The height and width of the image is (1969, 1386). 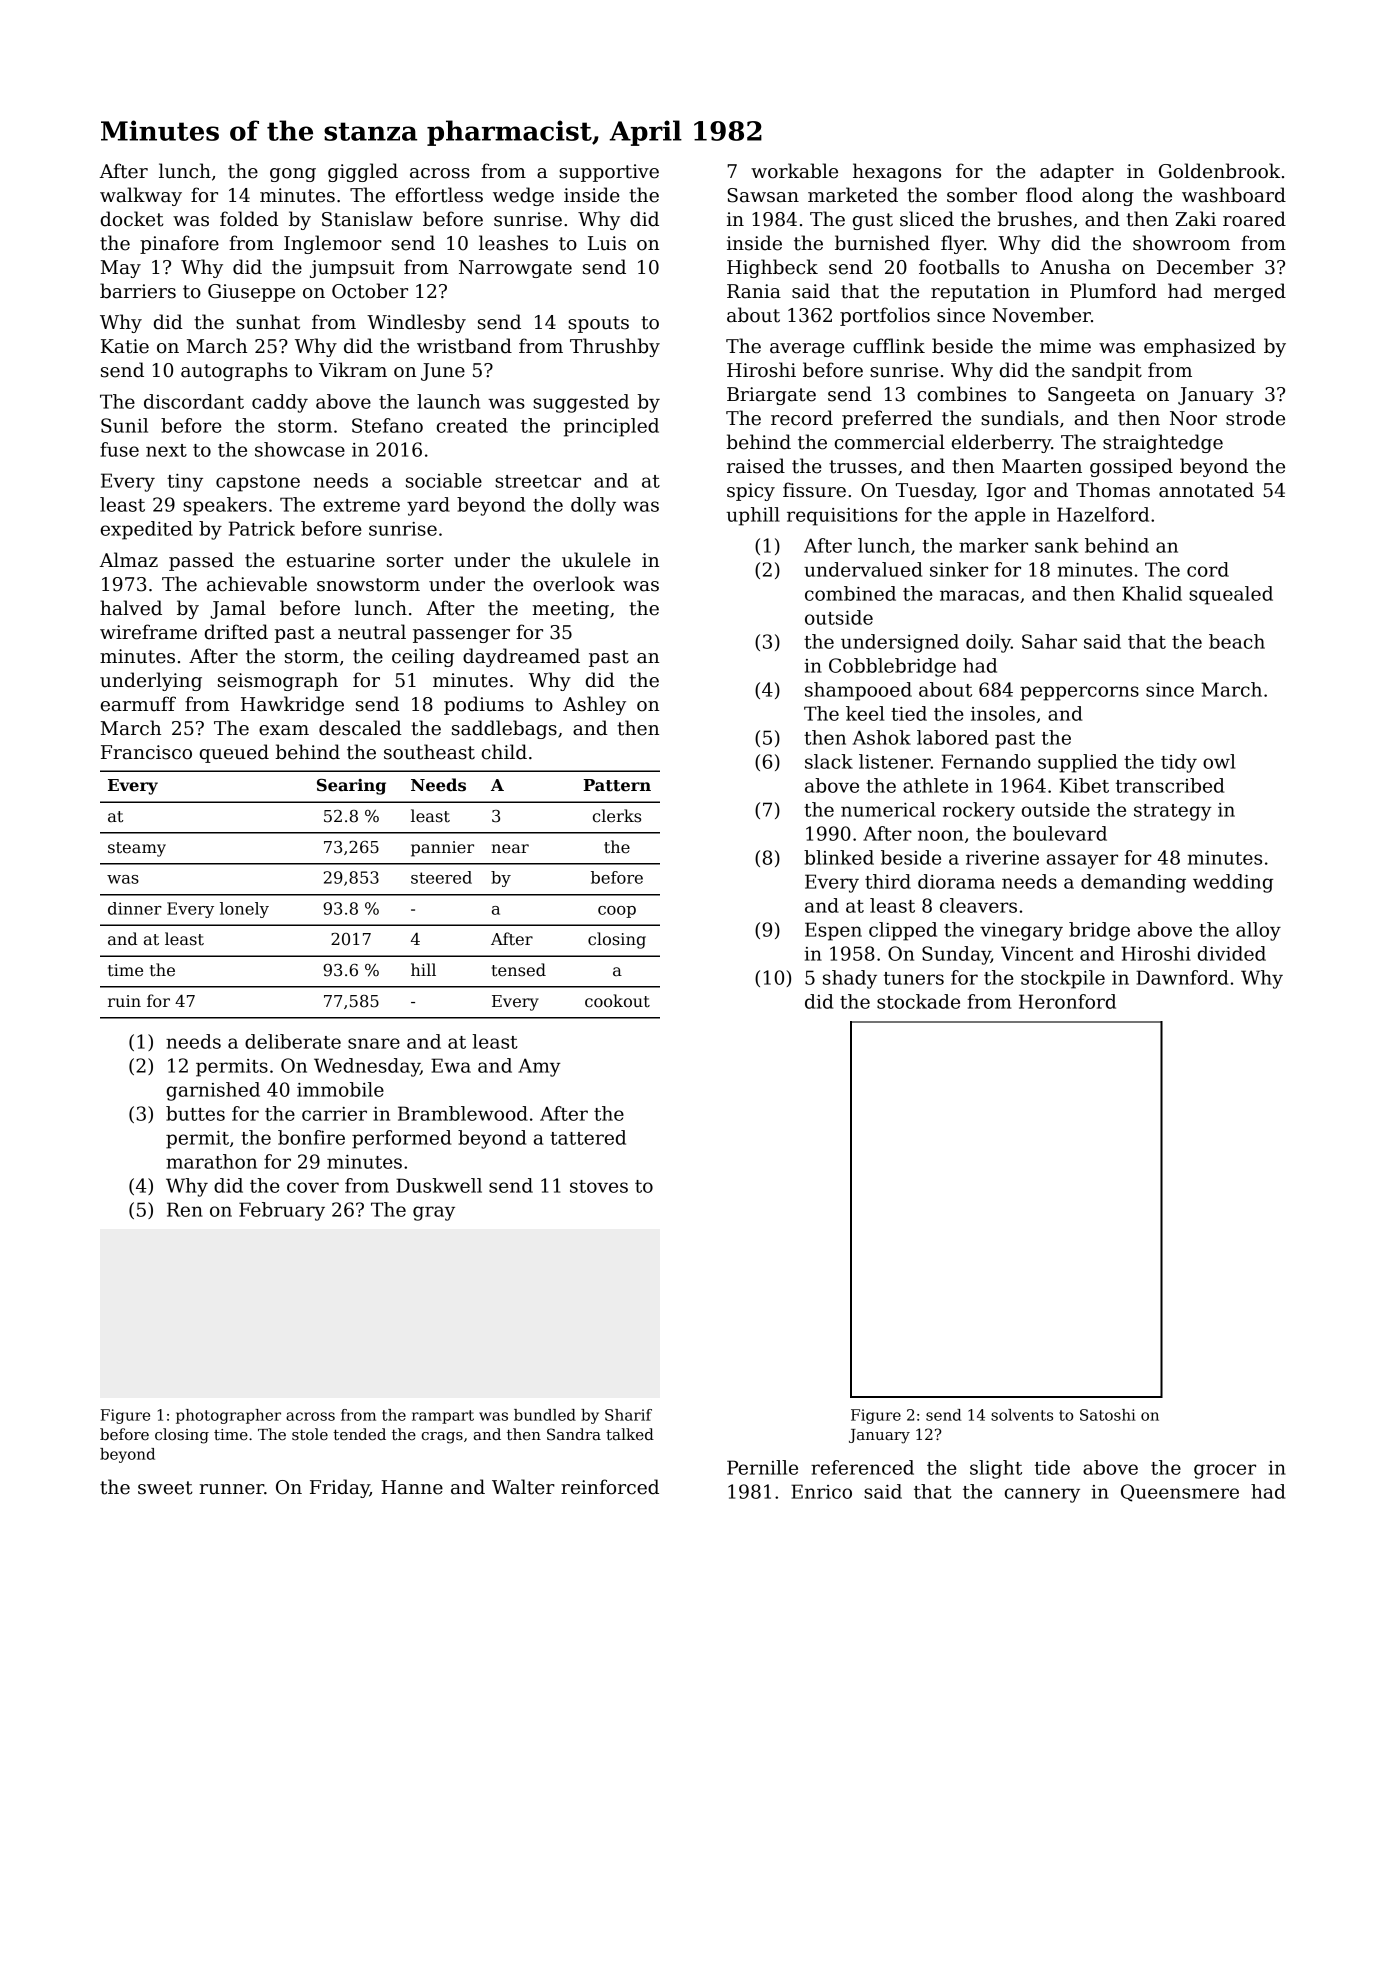 What do you see at coordinates (1219, 761) in the image?
I see `owl` at bounding box center [1219, 761].
